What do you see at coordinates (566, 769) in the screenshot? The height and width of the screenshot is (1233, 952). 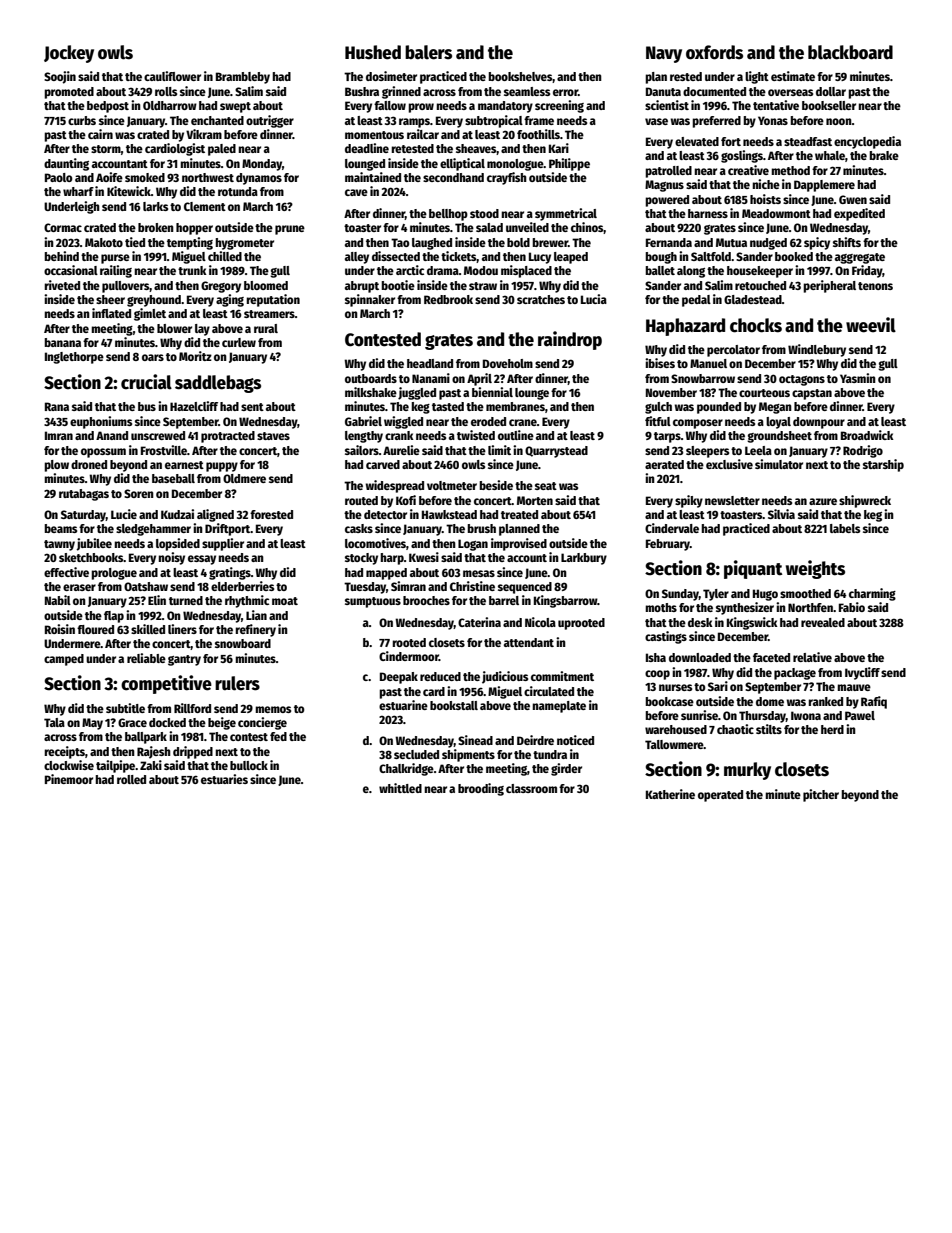 I see `girder` at bounding box center [566, 769].
